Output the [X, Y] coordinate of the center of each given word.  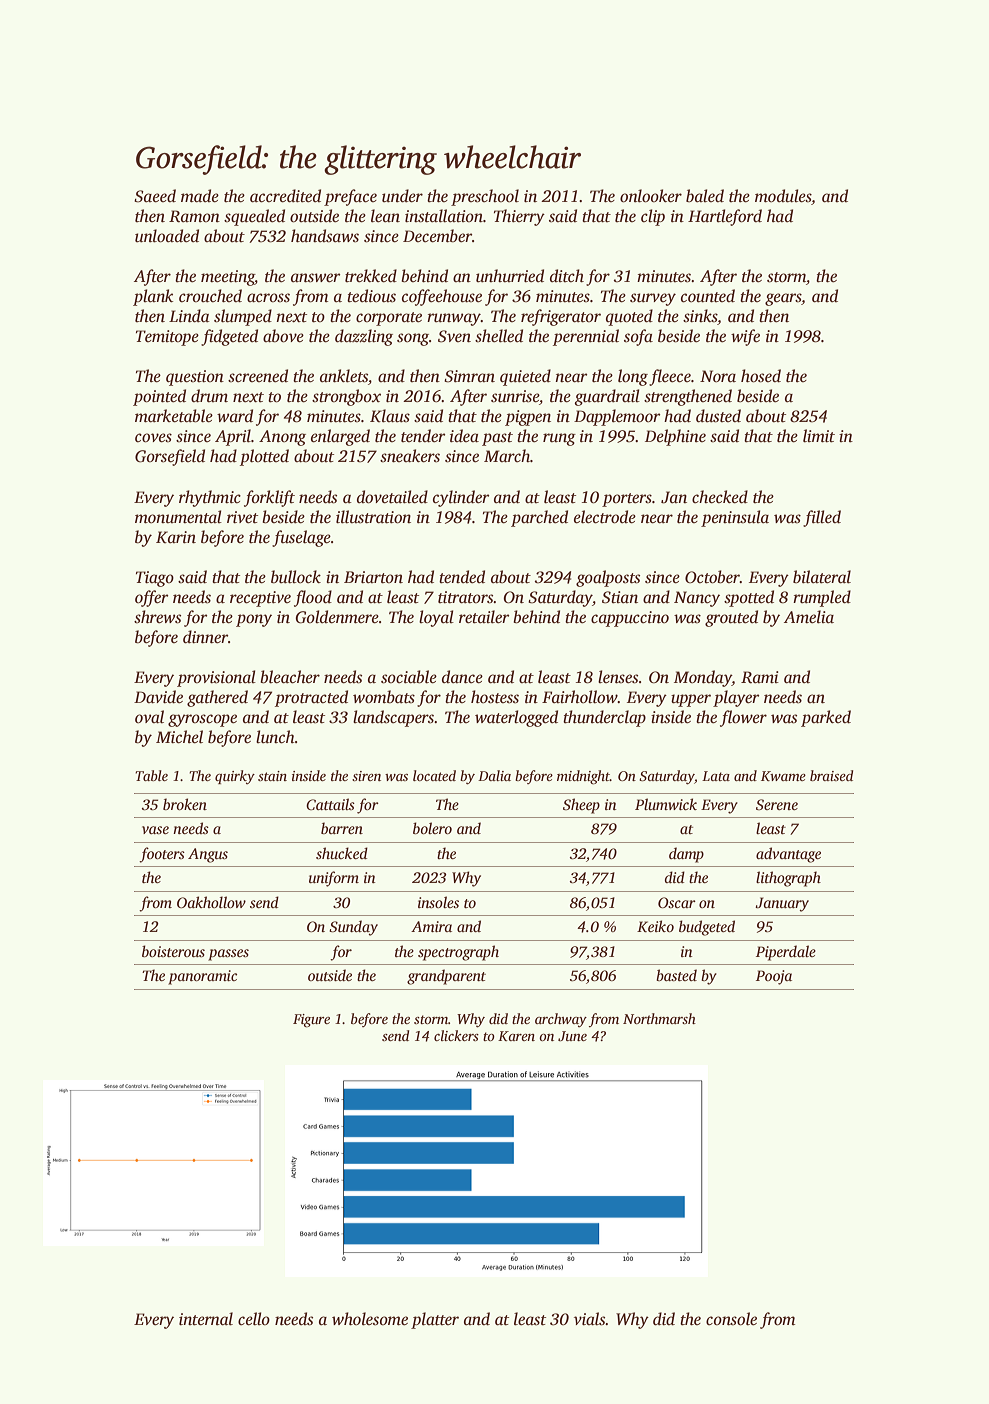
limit [819, 436]
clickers [456, 1035]
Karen [516, 1036]
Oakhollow [211, 902]
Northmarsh [659, 1018]
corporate [389, 319]
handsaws [325, 236]
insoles [438, 902]
